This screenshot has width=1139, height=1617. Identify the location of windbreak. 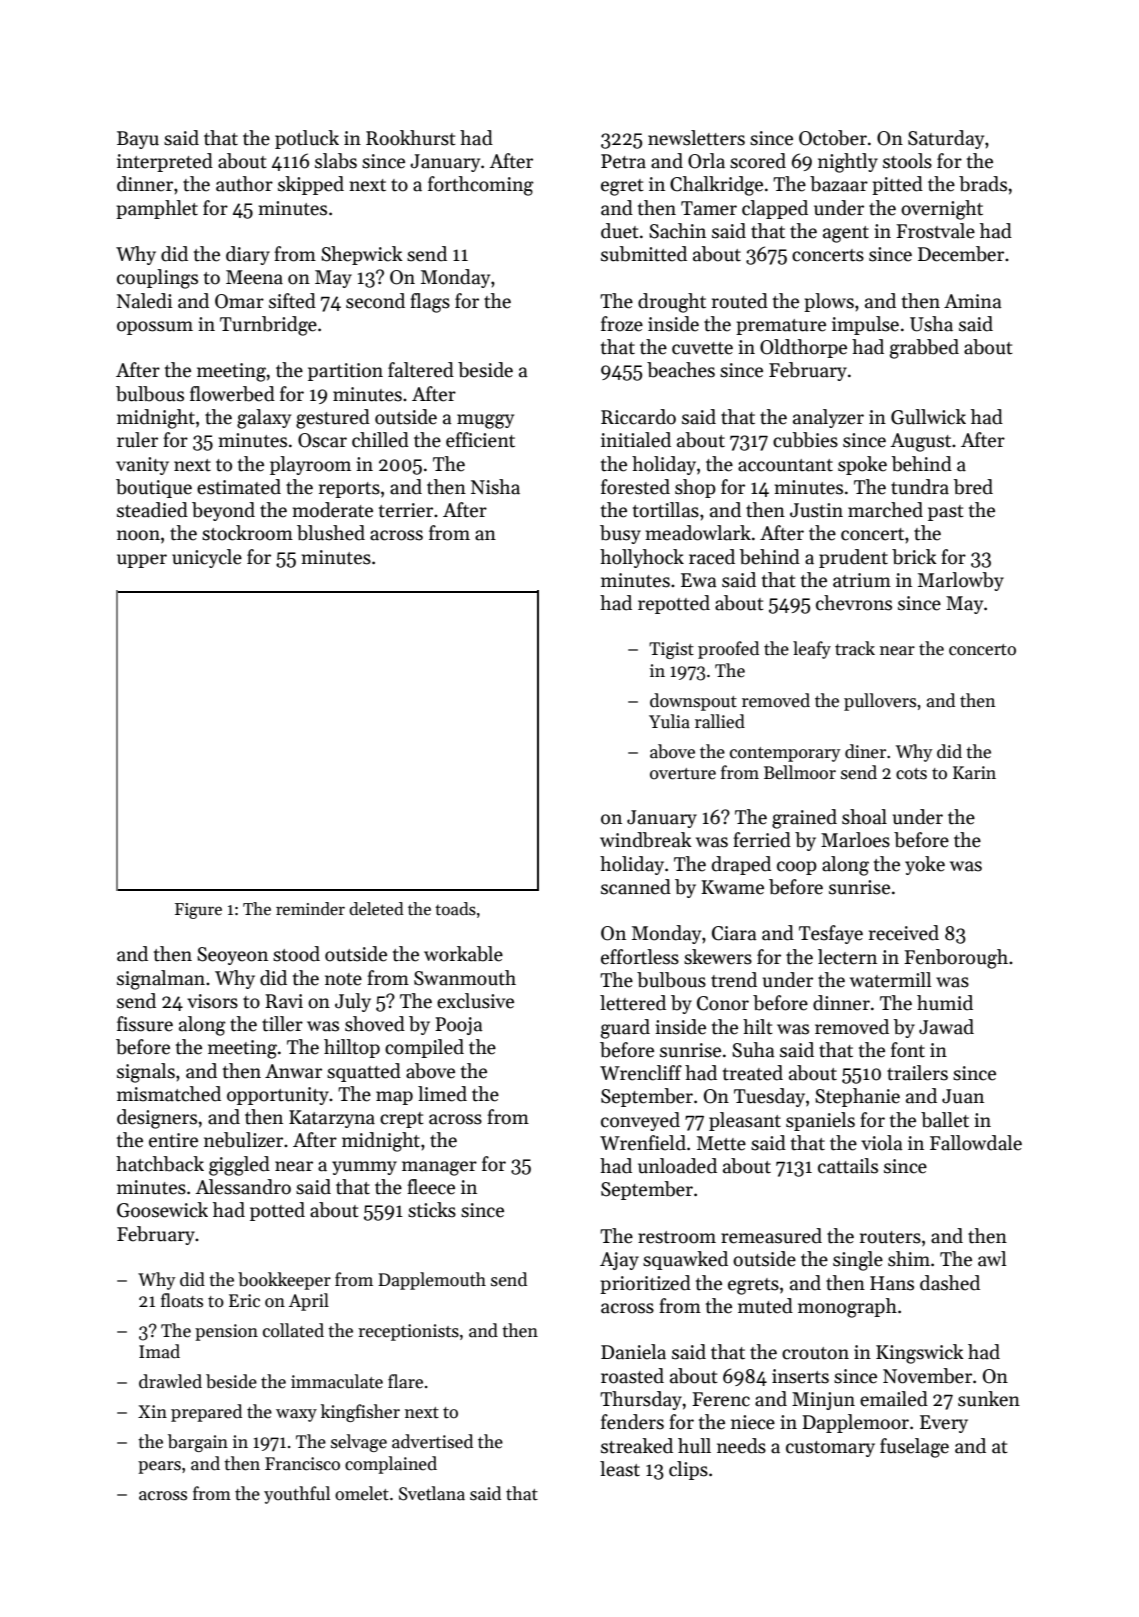
(646, 840).
